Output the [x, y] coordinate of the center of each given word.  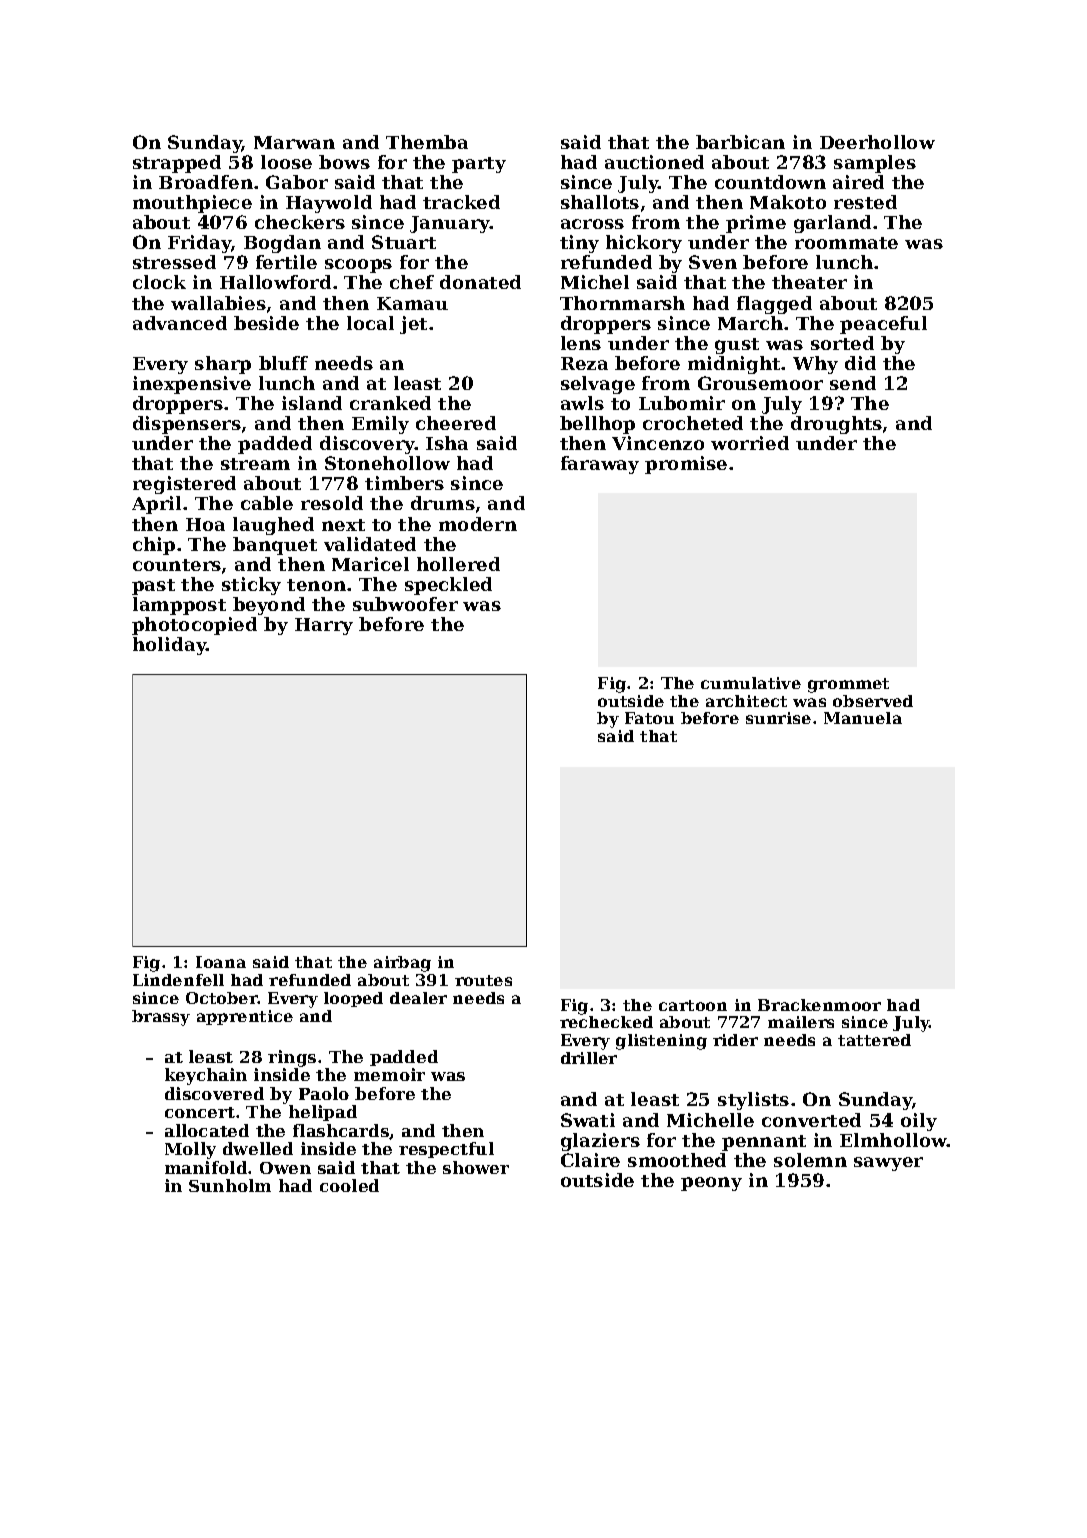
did [860, 363]
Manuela [863, 718]
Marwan [294, 142]
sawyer [888, 1164]
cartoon [693, 1005]
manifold [206, 1167]
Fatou [649, 718]
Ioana [221, 962]
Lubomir [682, 403]
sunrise [778, 718]
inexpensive [192, 385]
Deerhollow [877, 142]
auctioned [654, 162]
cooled [349, 1185]
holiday [170, 646]
